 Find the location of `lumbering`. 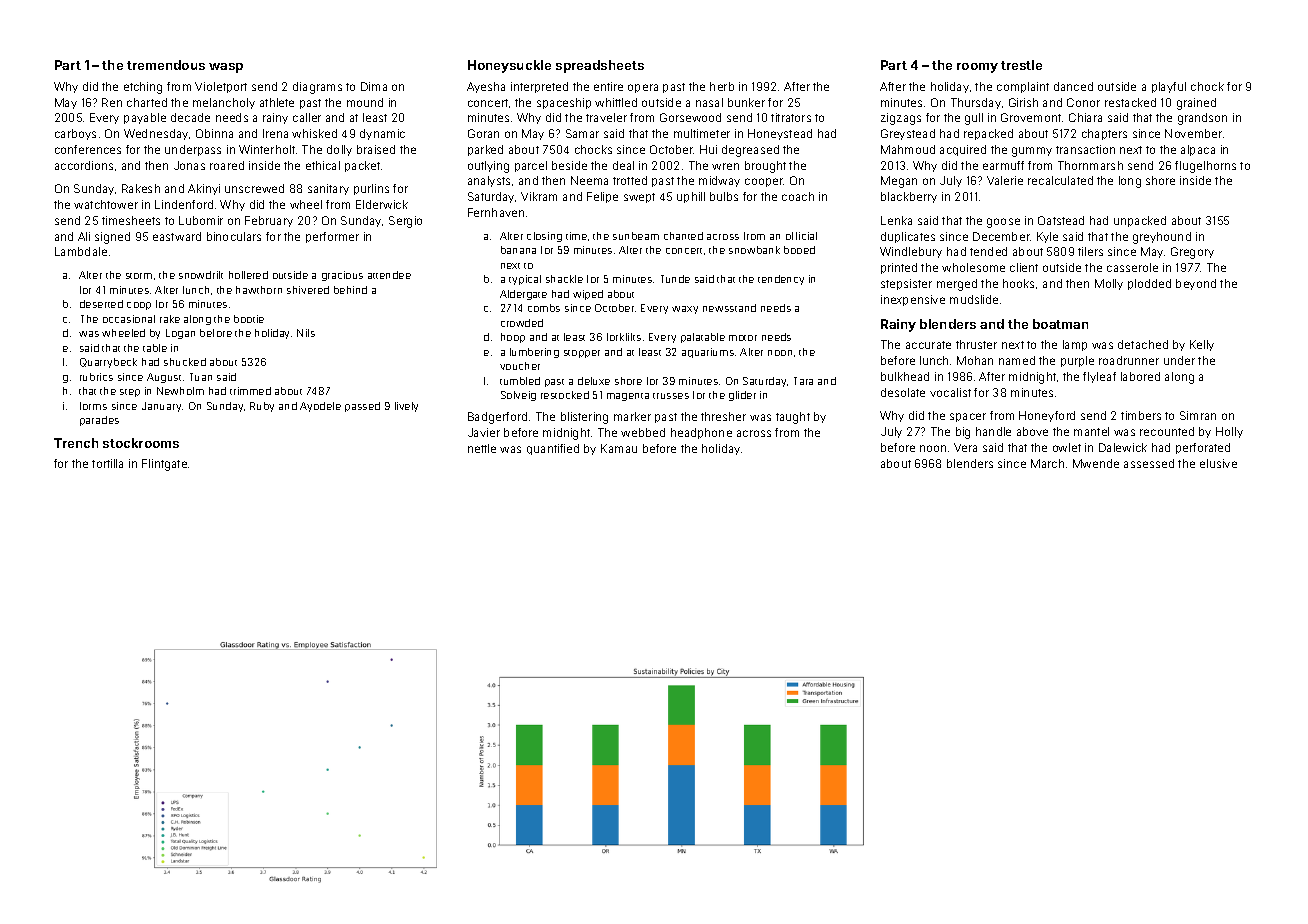

lumbering is located at coordinates (534, 353).
